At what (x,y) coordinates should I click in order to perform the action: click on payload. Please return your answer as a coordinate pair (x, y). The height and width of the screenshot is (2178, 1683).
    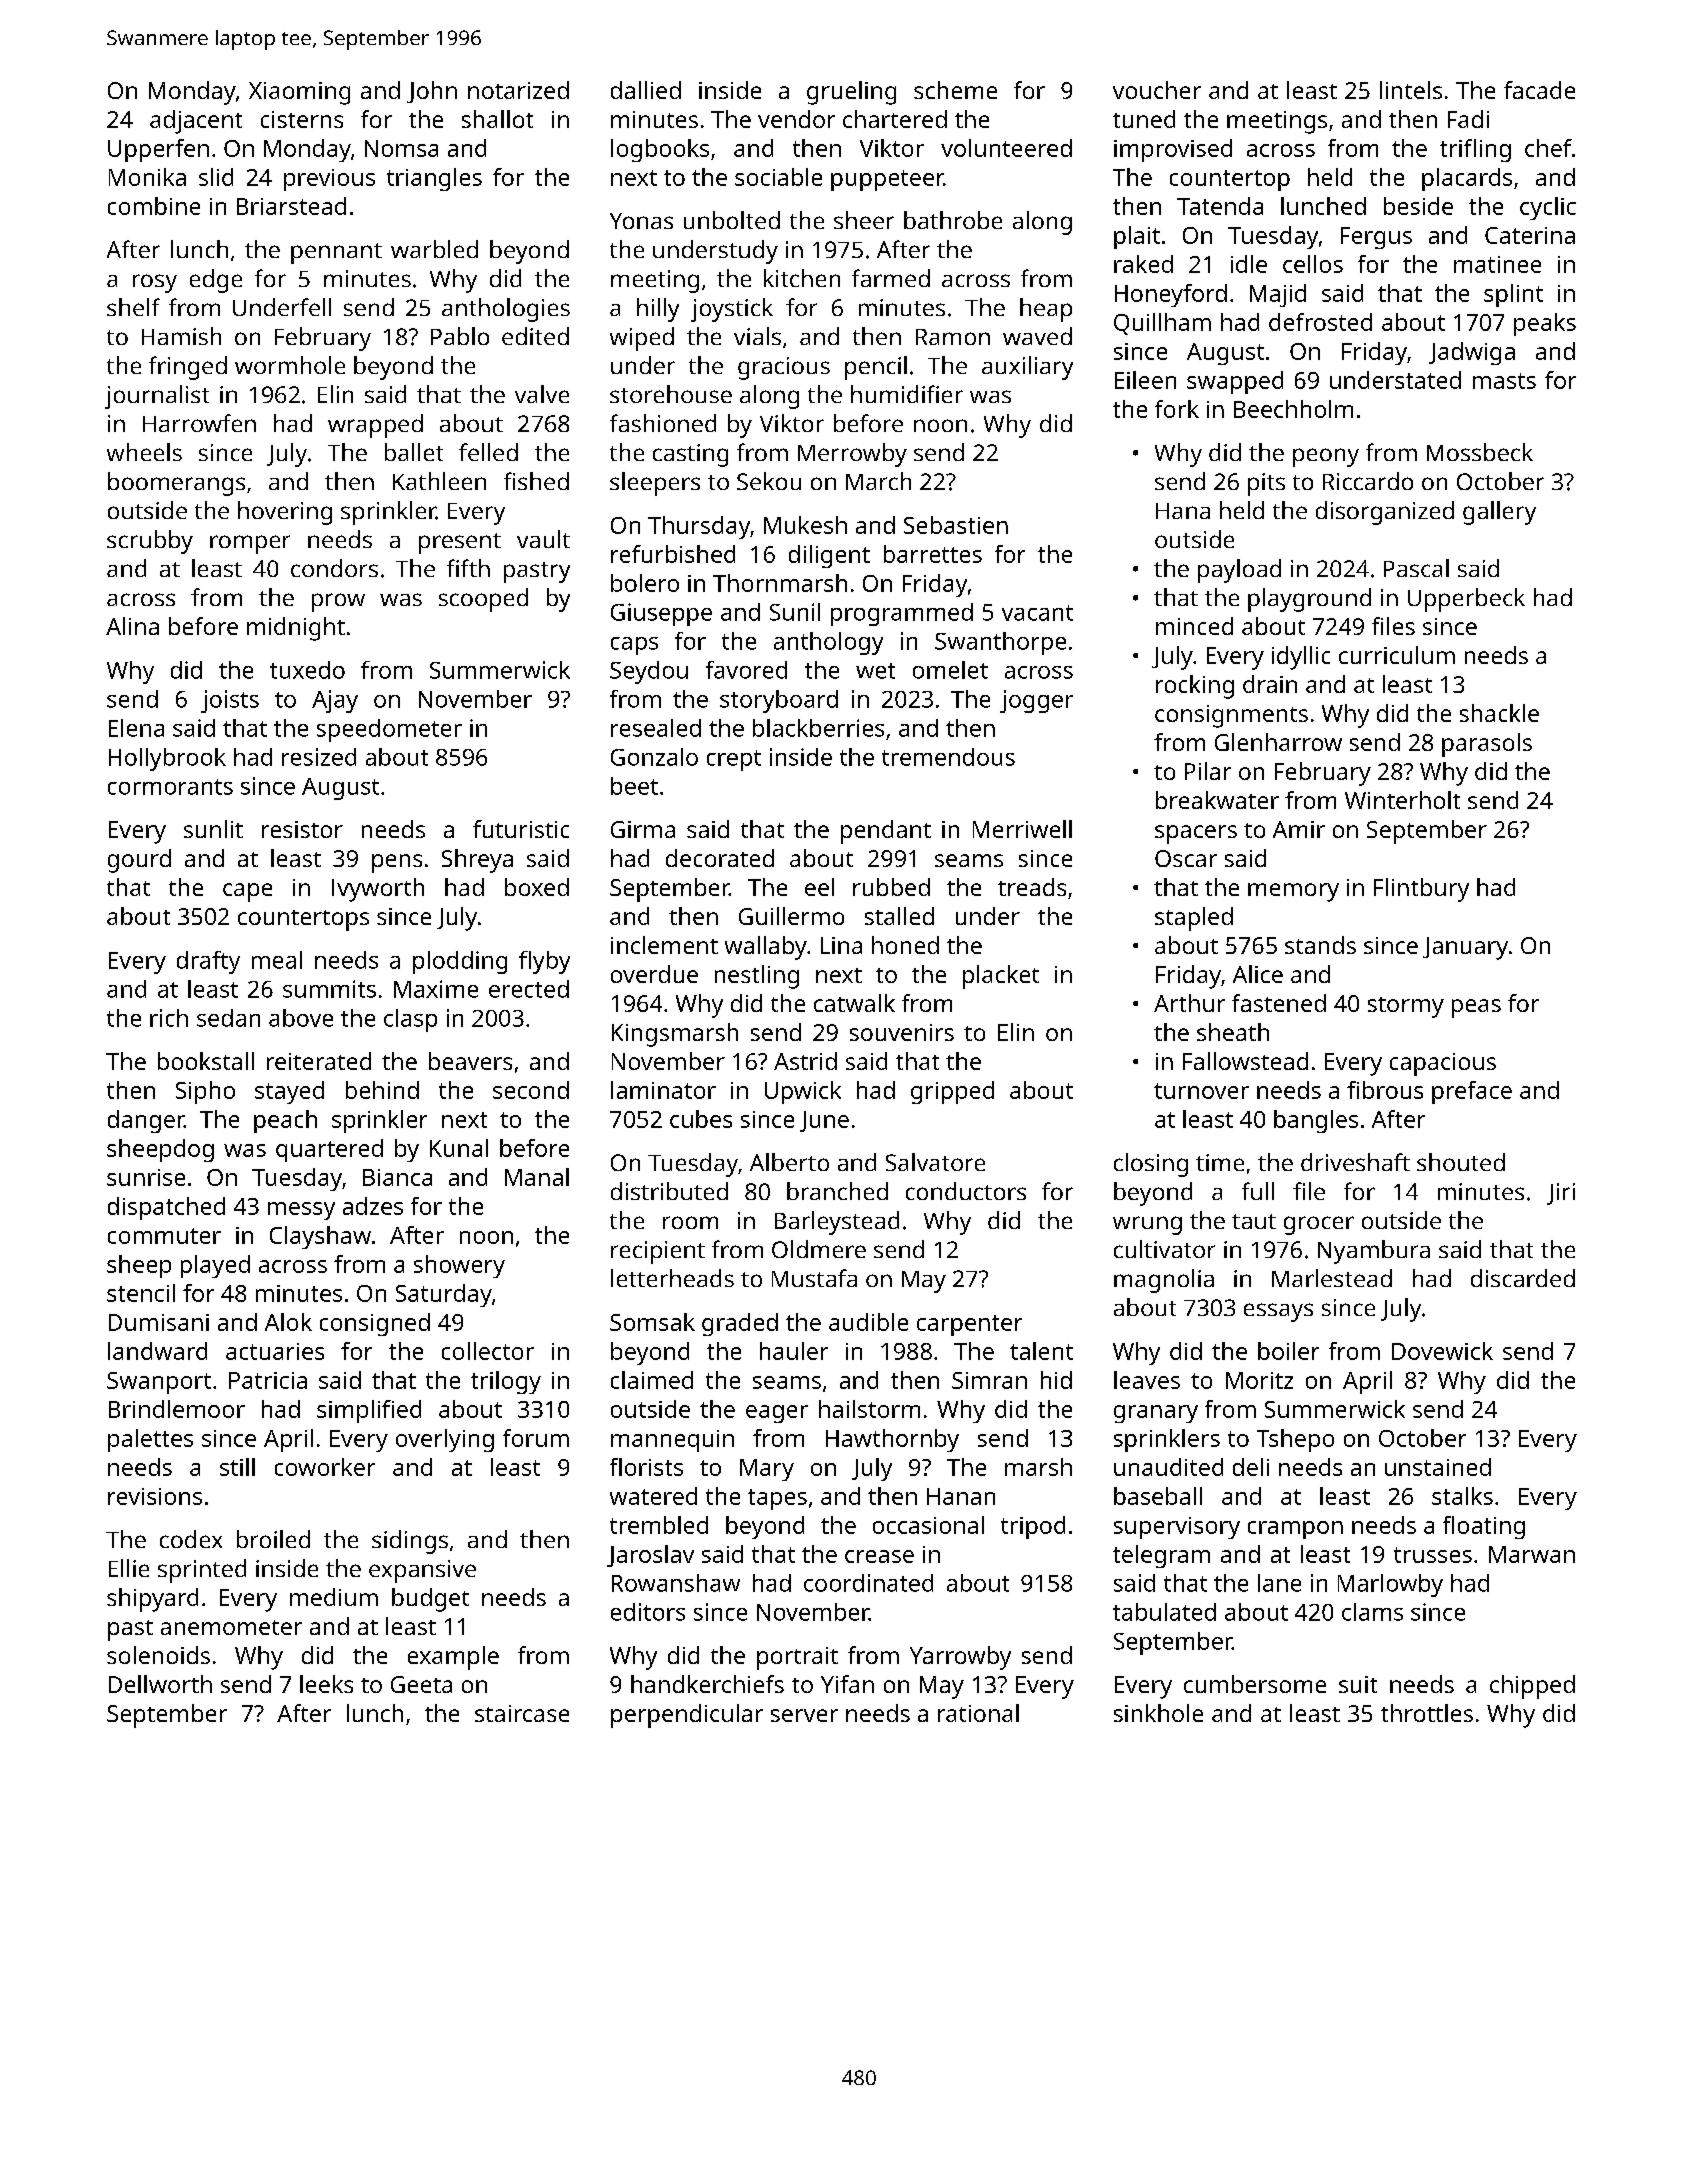
    Looking at the image, I should click on (1239, 571).
